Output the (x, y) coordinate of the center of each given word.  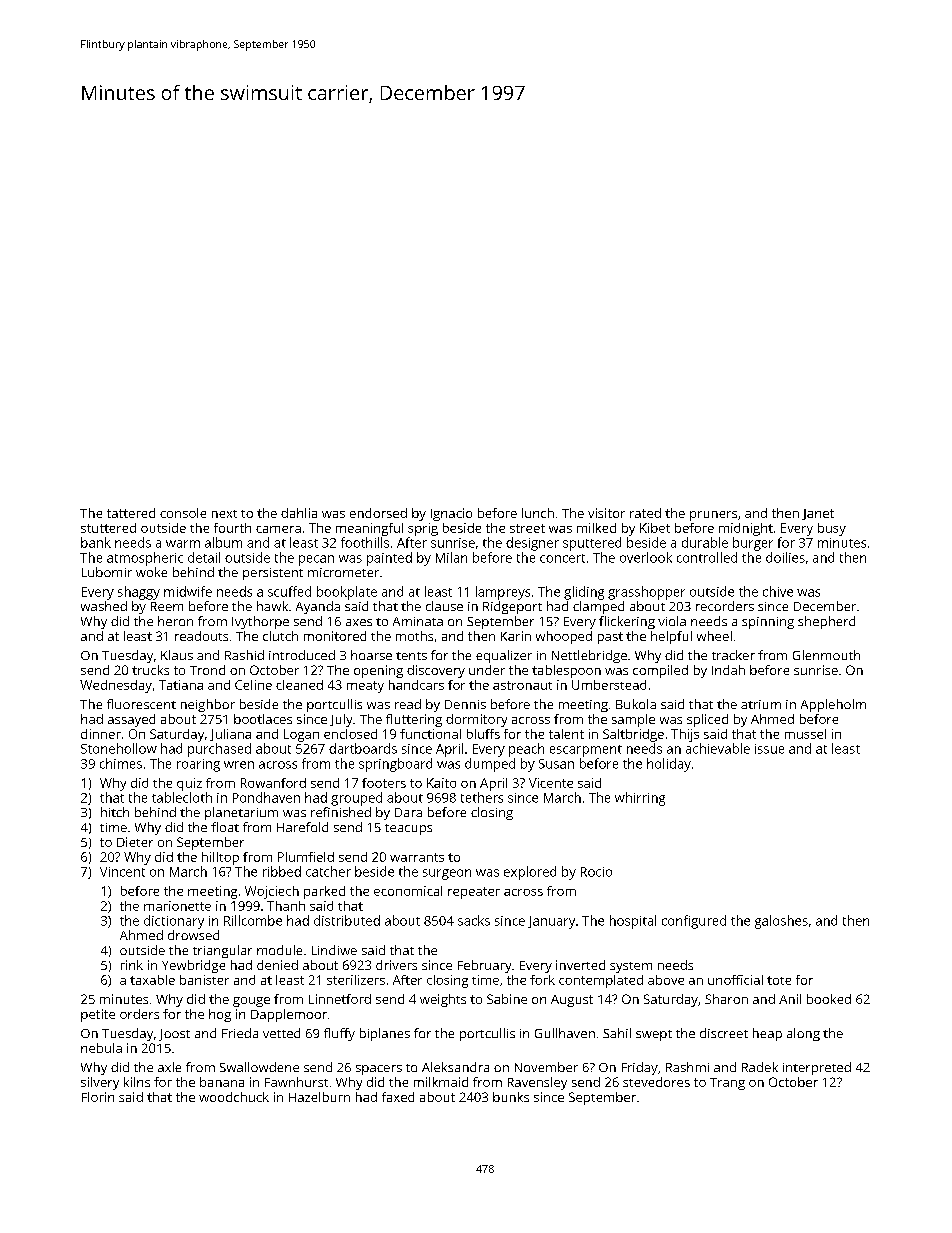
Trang (727, 1084)
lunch (538, 513)
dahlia (299, 513)
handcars (416, 685)
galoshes (781, 922)
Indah (728, 670)
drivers (396, 965)
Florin (98, 1097)
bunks (511, 1097)
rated (645, 513)
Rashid (244, 655)
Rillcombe (253, 920)
